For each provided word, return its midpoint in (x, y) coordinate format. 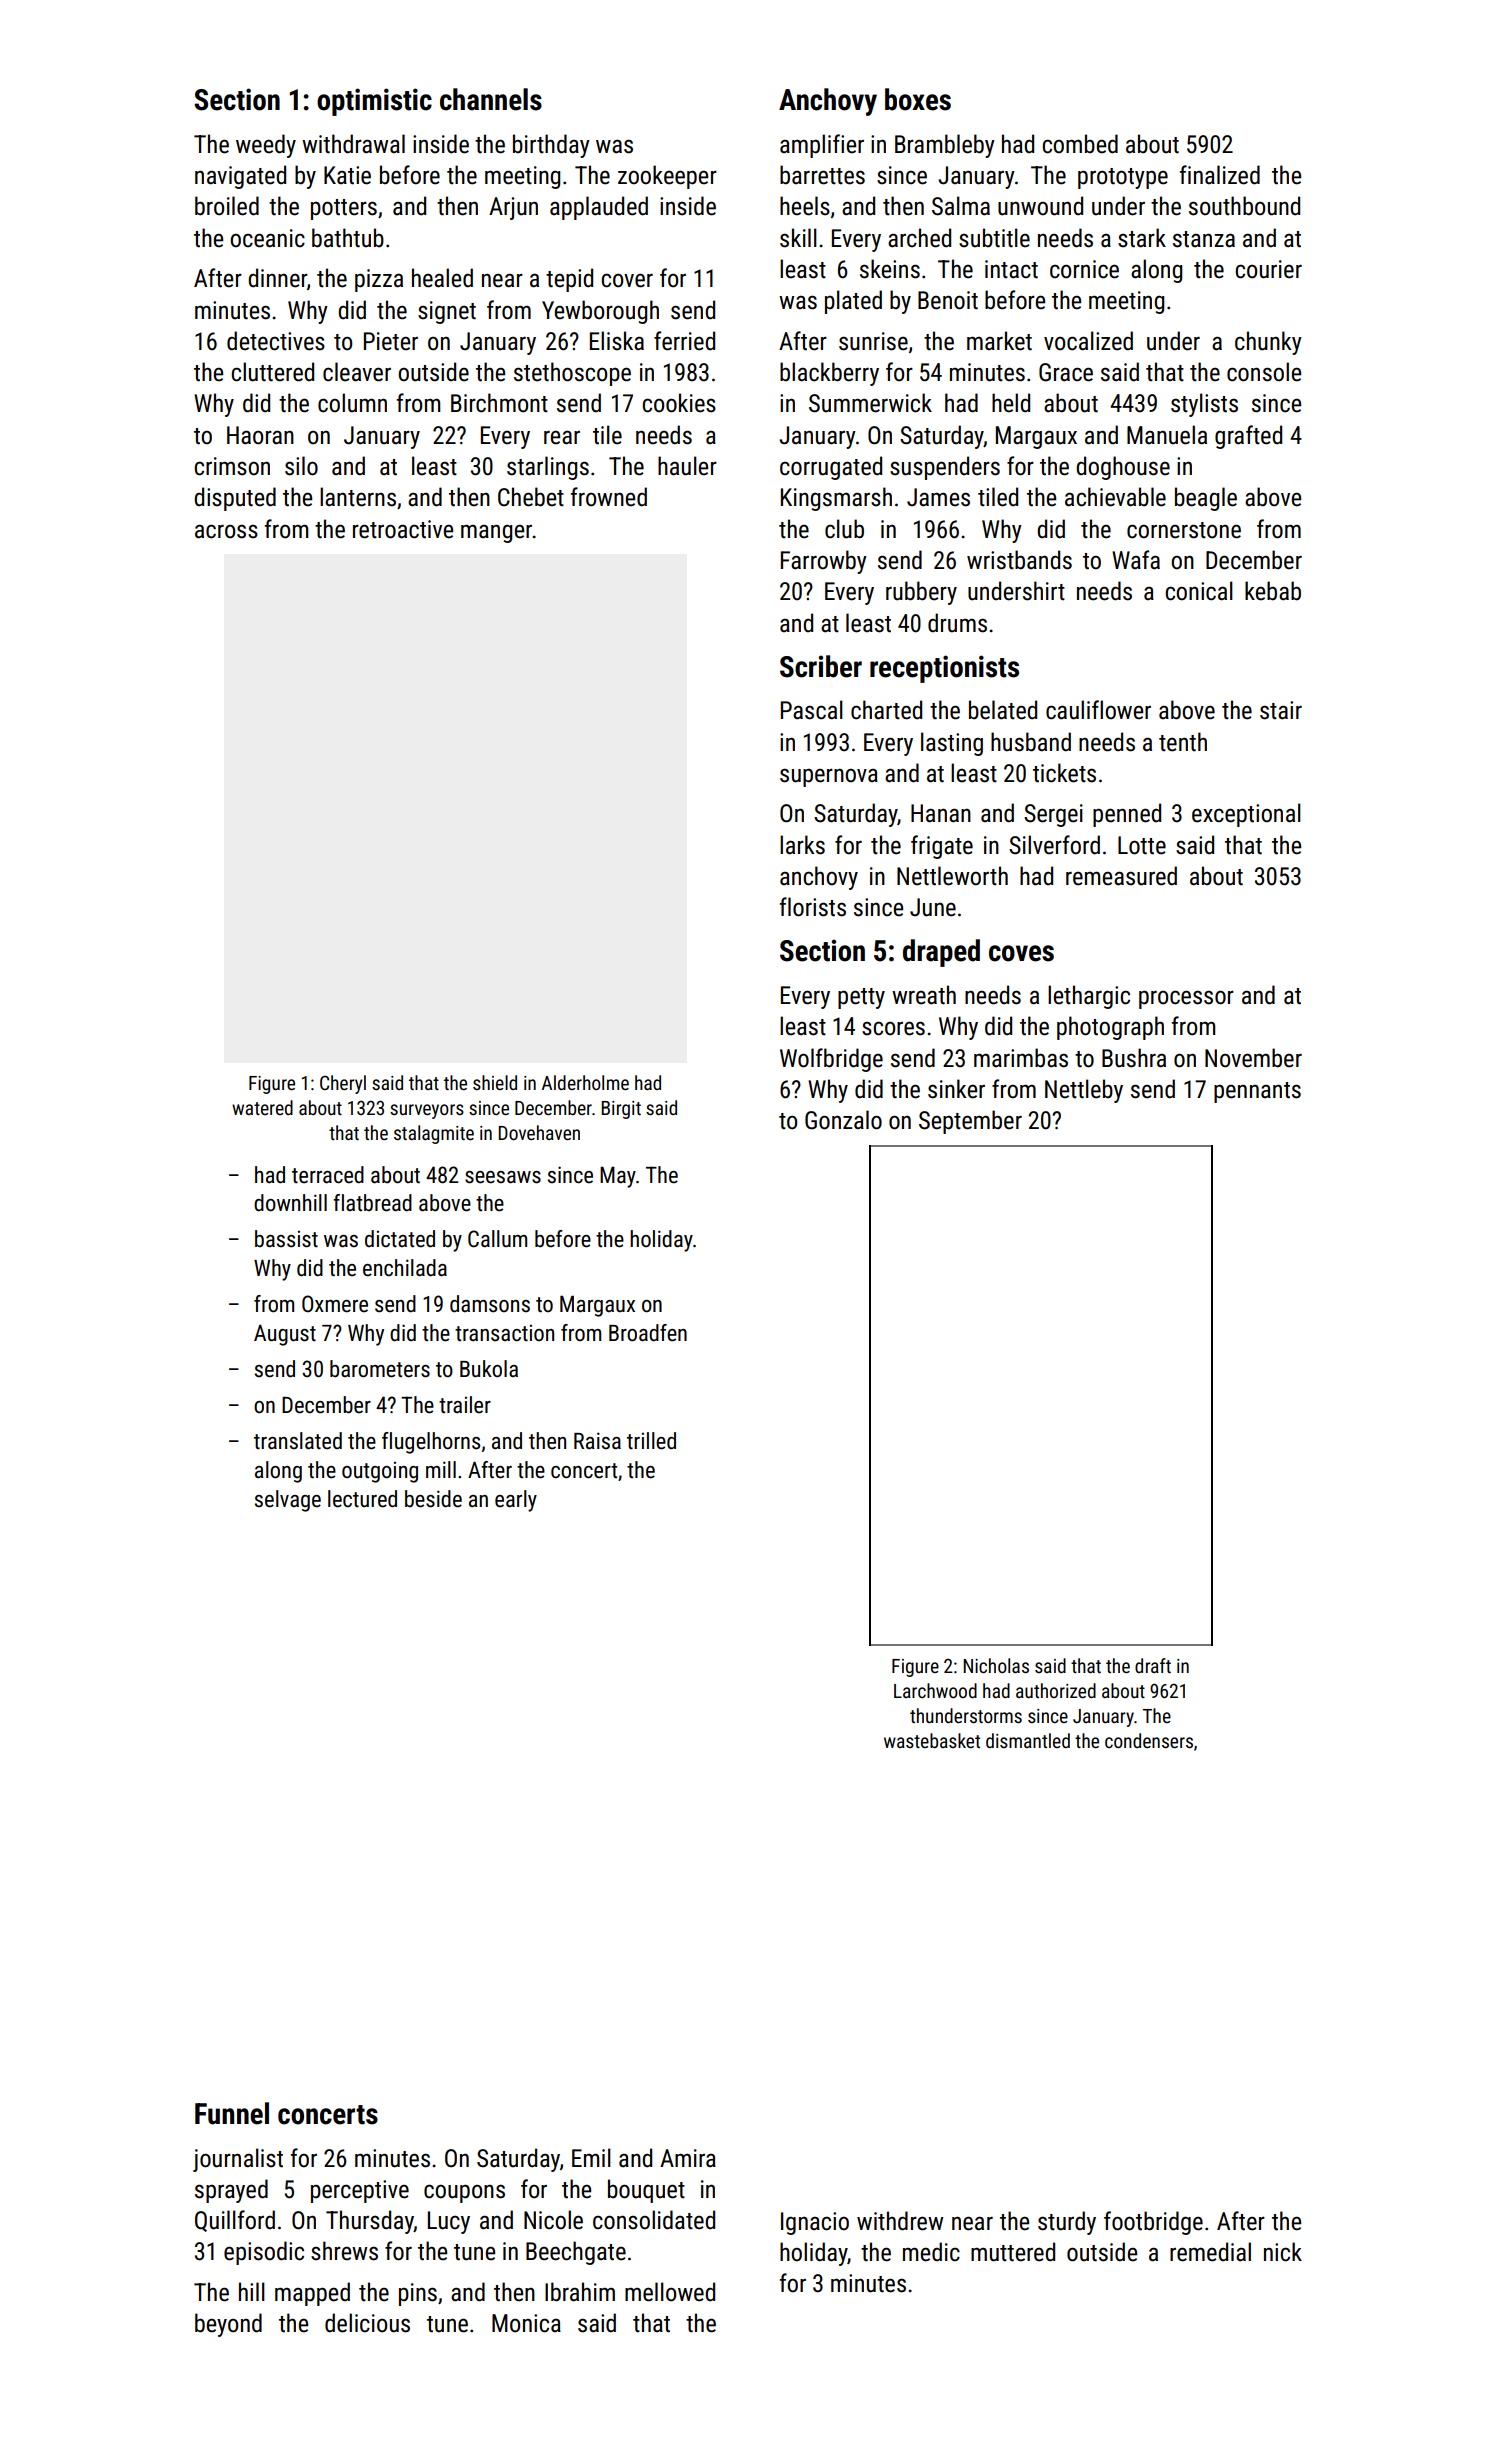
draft (1153, 1665)
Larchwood (935, 1690)
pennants (1257, 1092)
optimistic (374, 102)
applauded (599, 208)
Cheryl (343, 1084)
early (516, 1501)
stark (1142, 238)
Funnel (232, 2113)
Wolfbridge (831, 1060)
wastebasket (932, 1740)
